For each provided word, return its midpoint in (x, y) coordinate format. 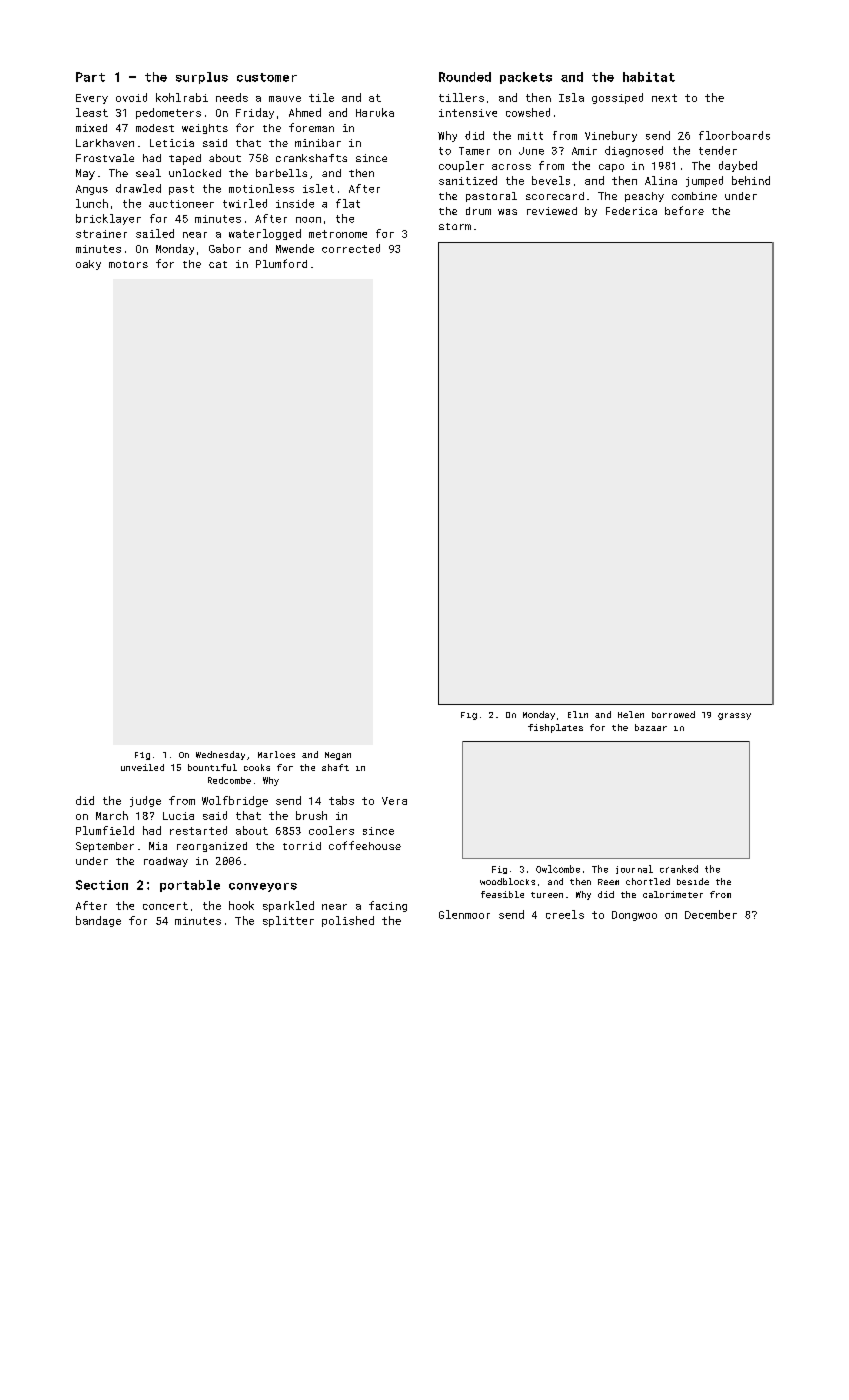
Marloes (276, 754)
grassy (734, 716)
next (664, 98)
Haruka (375, 112)
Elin (578, 714)
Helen (631, 714)
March (112, 815)
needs (232, 97)
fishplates (555, 728)
